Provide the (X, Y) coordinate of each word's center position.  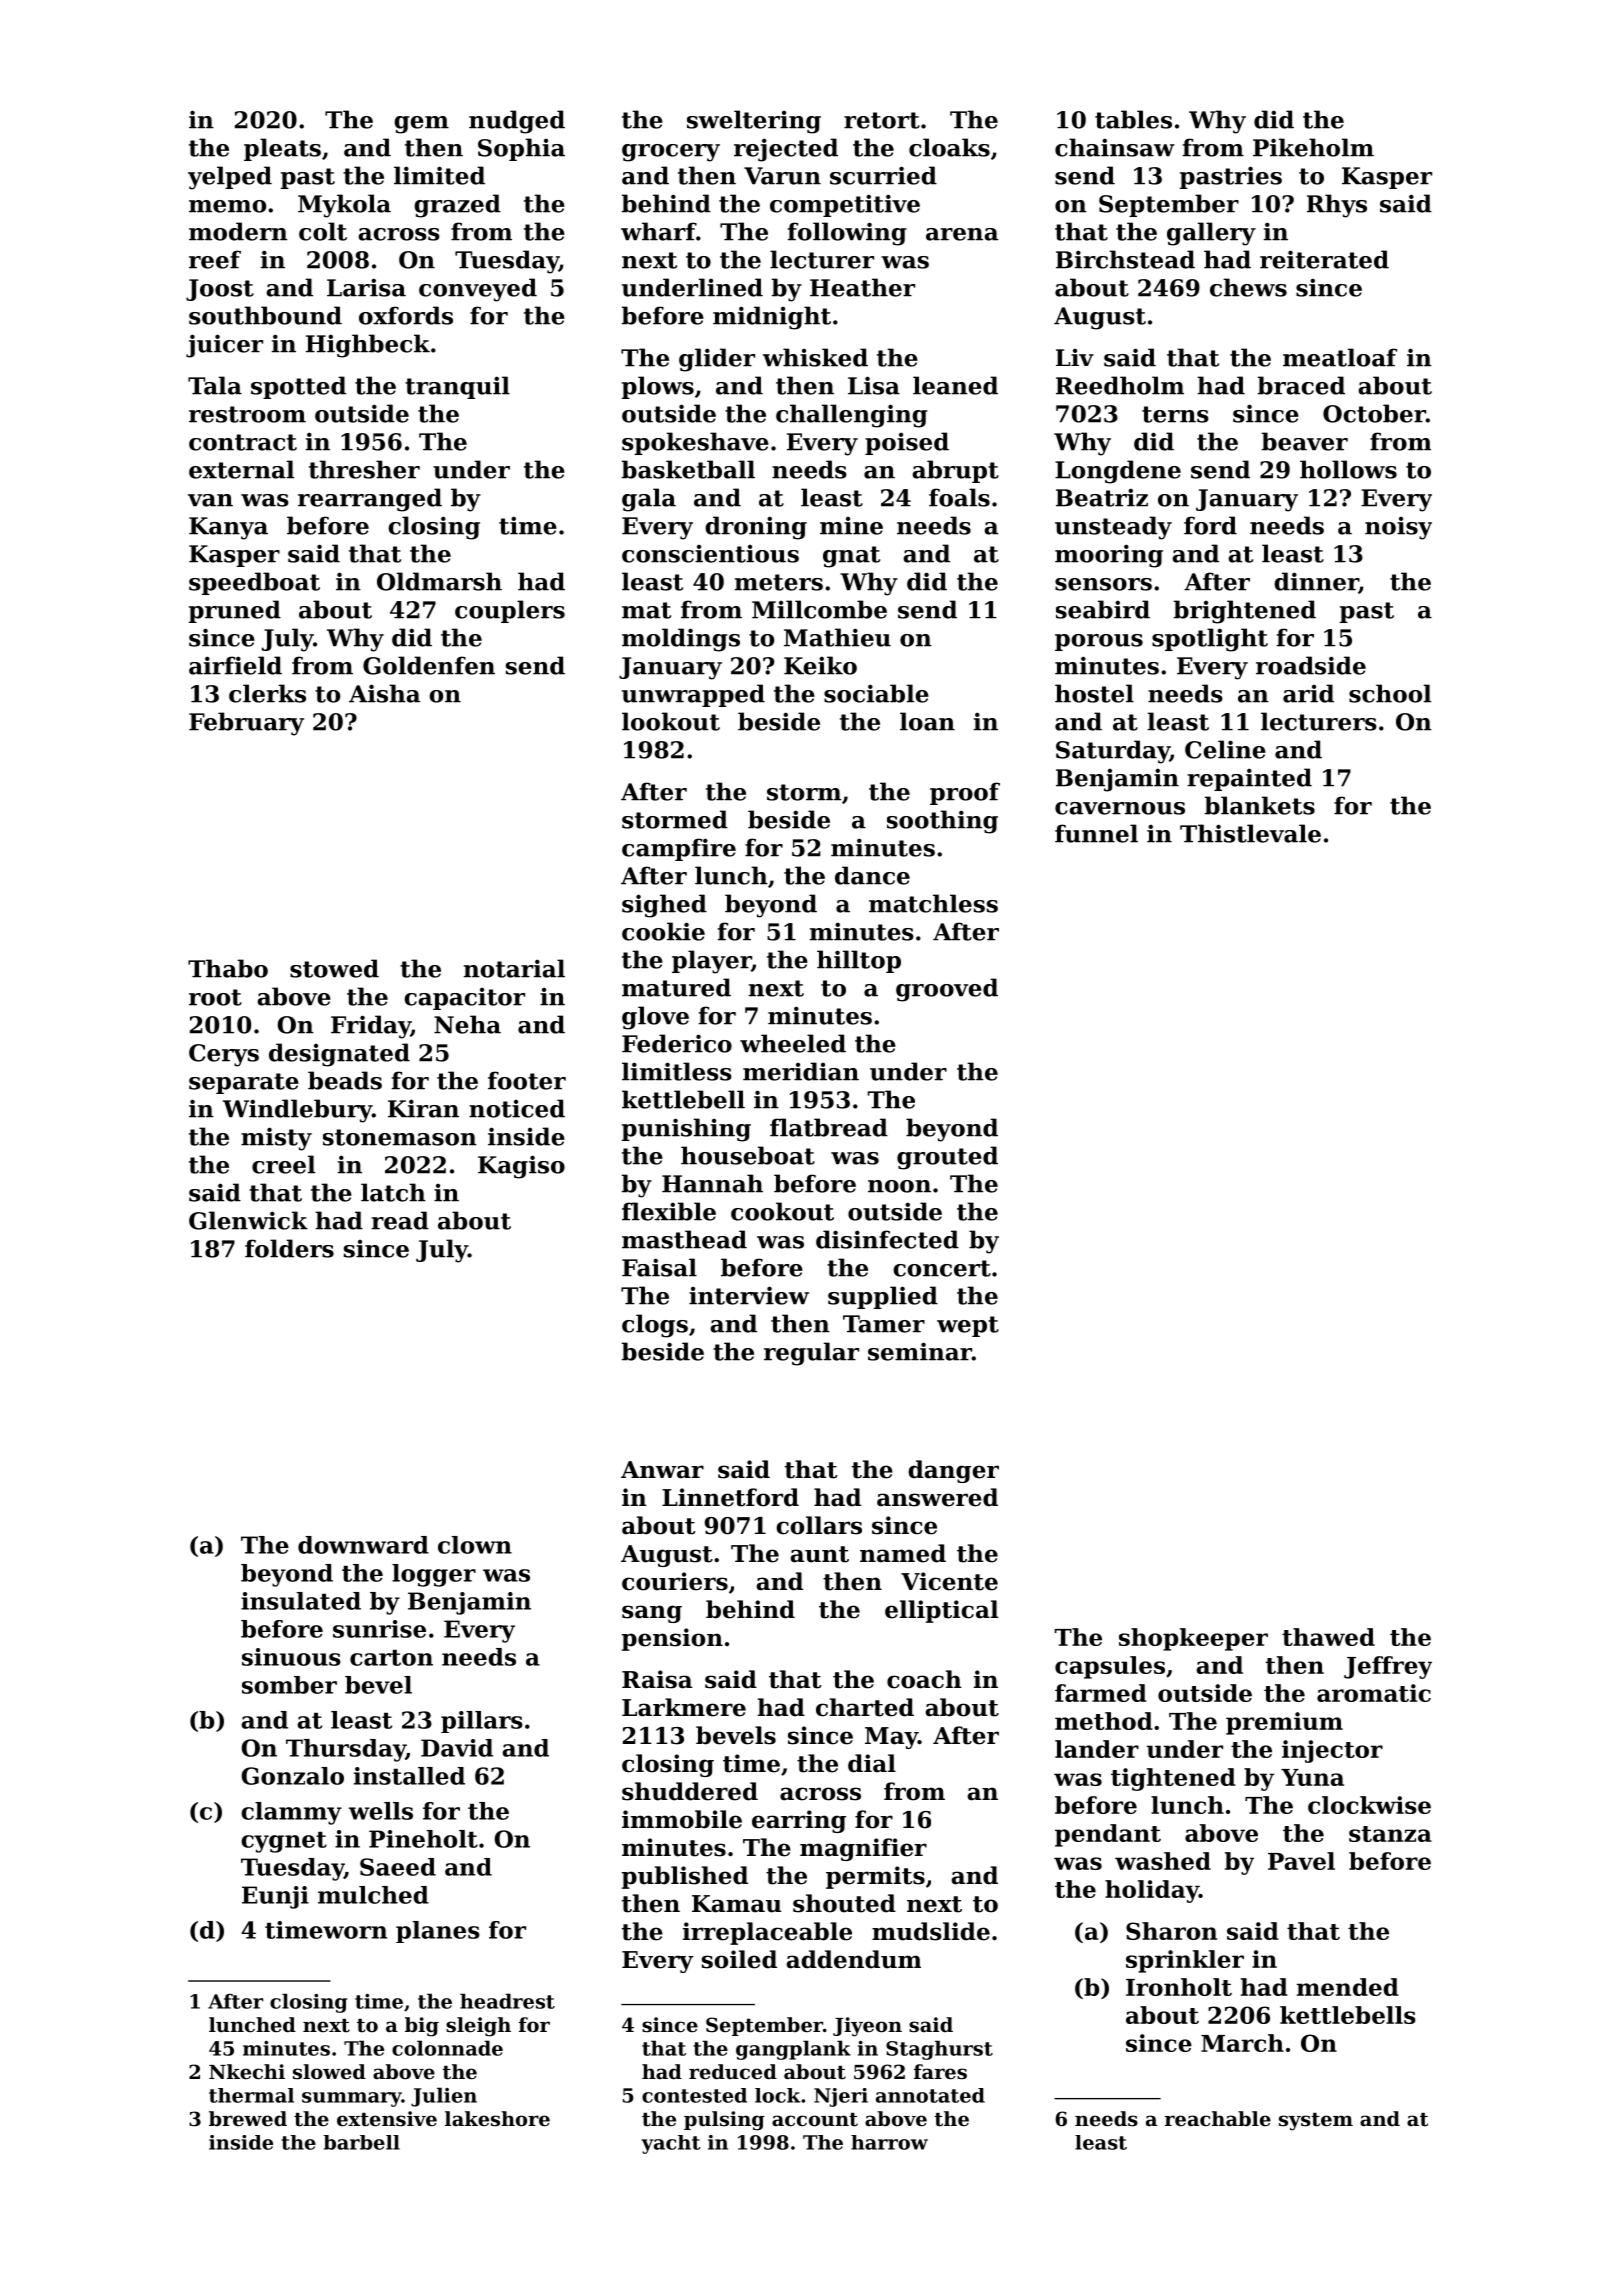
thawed (1328, 1637)
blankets (1260, 805)
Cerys (224, 1055)
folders (289, 1248)
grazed (457, 206)
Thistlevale (1250, 833)
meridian (801, 1071)
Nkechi (247, 2072)
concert (942, 1268)
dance (872, 875)
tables (1133, 119)
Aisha (384, 693)
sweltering (754, 122)
